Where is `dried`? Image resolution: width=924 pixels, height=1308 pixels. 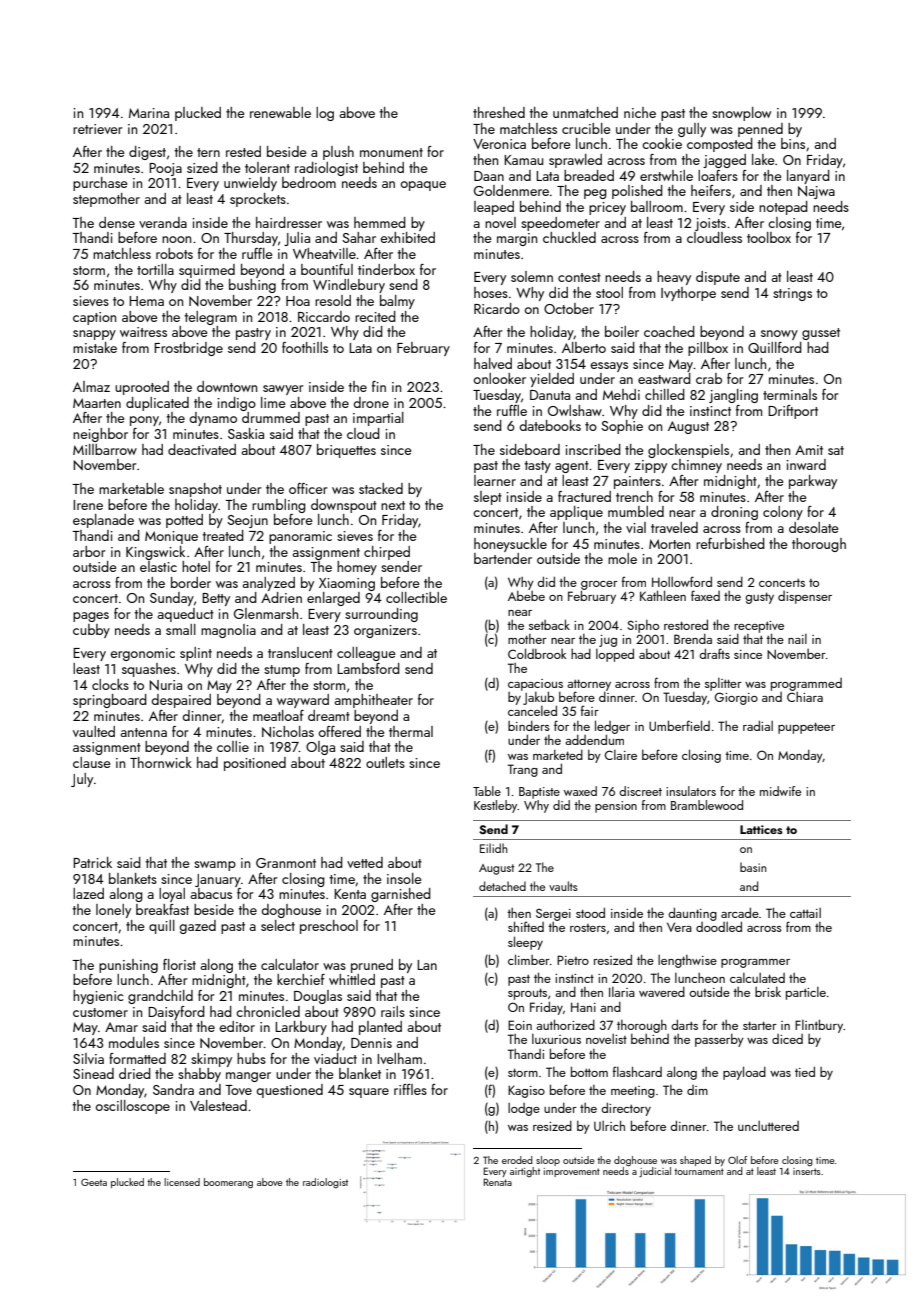 dried is located at coordinates (135, 1073).
